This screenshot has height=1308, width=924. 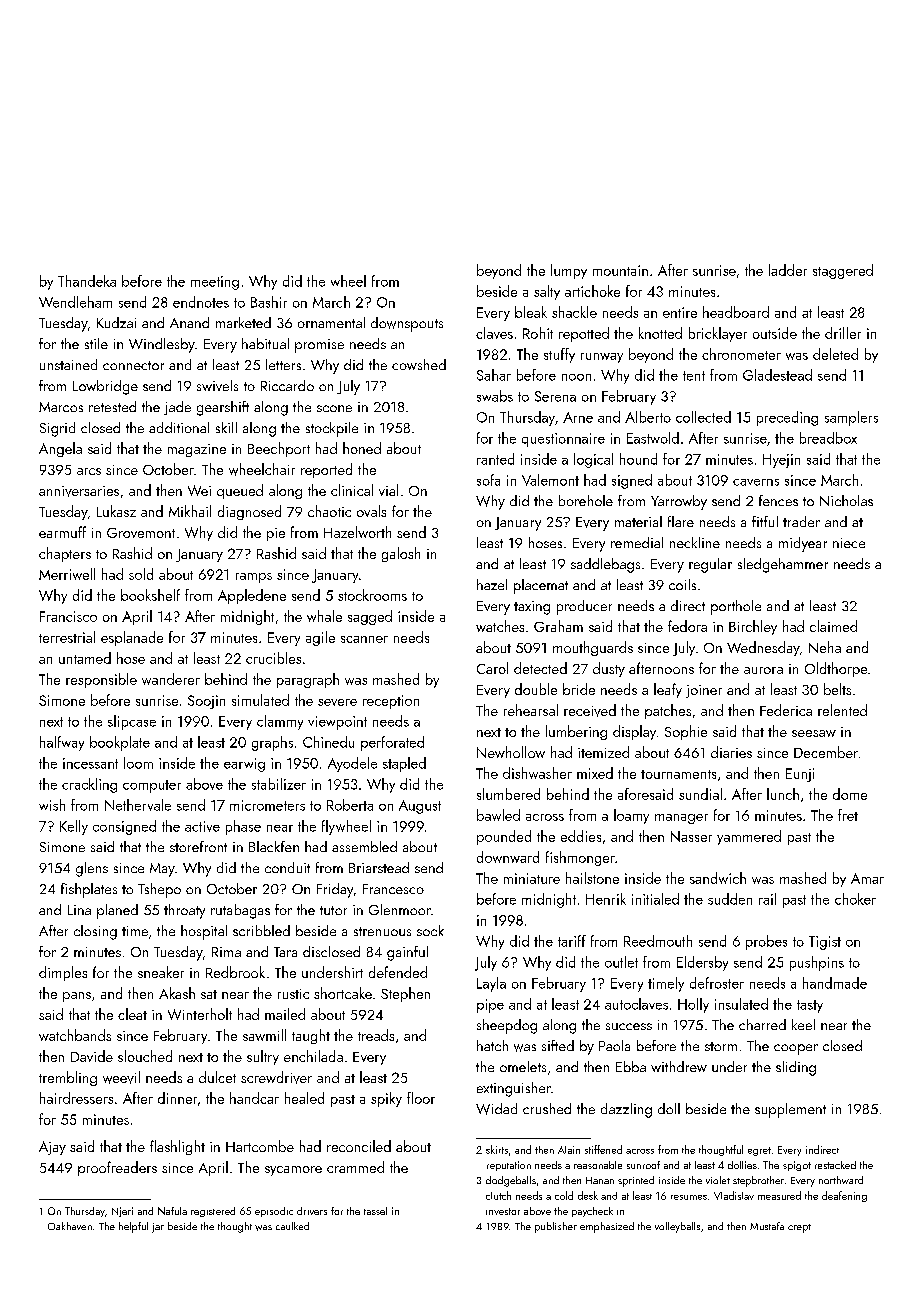 What do you see at coordinates (704, 691) in the screenshot?
I see `joiner` at bounding box center [704, 691].
